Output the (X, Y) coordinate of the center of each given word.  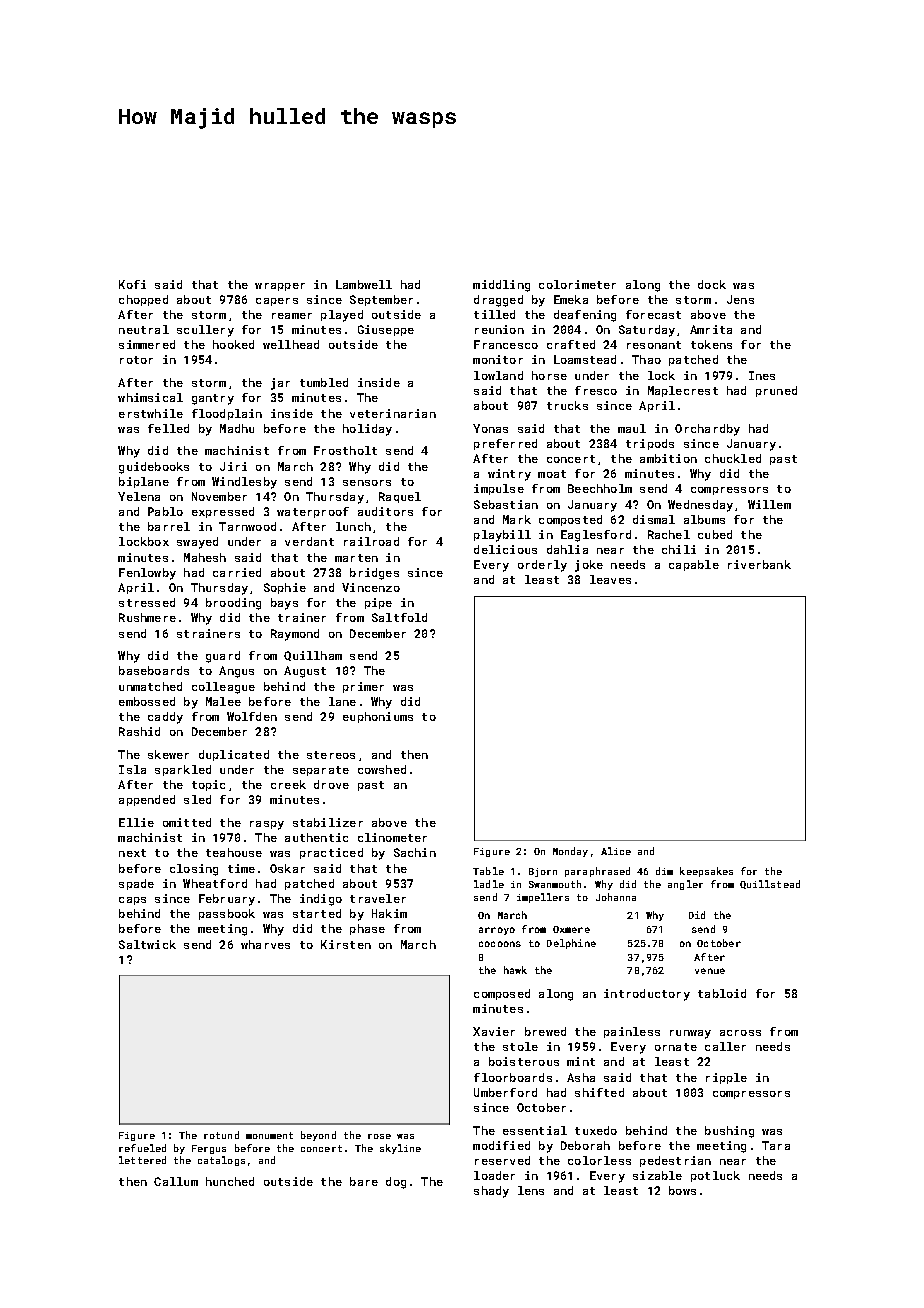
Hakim (389, 913)
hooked (233, 344)
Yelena (139, 496)
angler (685, 885)
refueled (142, 1148)
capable (694, 565)
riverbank (759, 564)
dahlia (567, 549)
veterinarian (393, 413)
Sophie (285, 588)
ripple (726, 1078)
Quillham (313, 656)
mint (581, 1061)
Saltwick (147, 944)
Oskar (287, 868)
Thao (646, 359)
